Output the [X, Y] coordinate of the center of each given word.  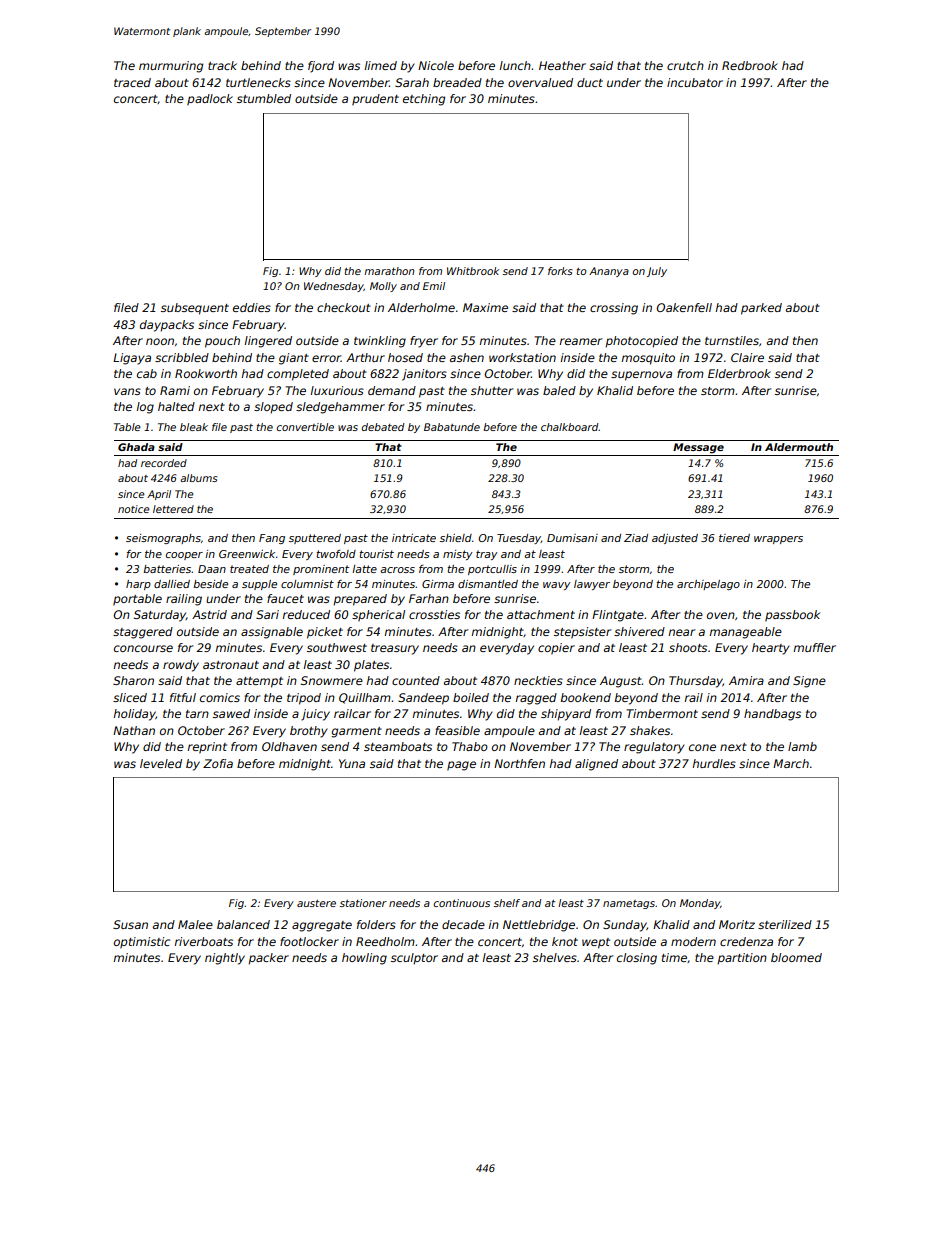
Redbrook [750, 65]
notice [134, 509]
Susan [130, 924]
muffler [814, 647]
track [222, 65]
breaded [457, 82]
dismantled [488, 584]
